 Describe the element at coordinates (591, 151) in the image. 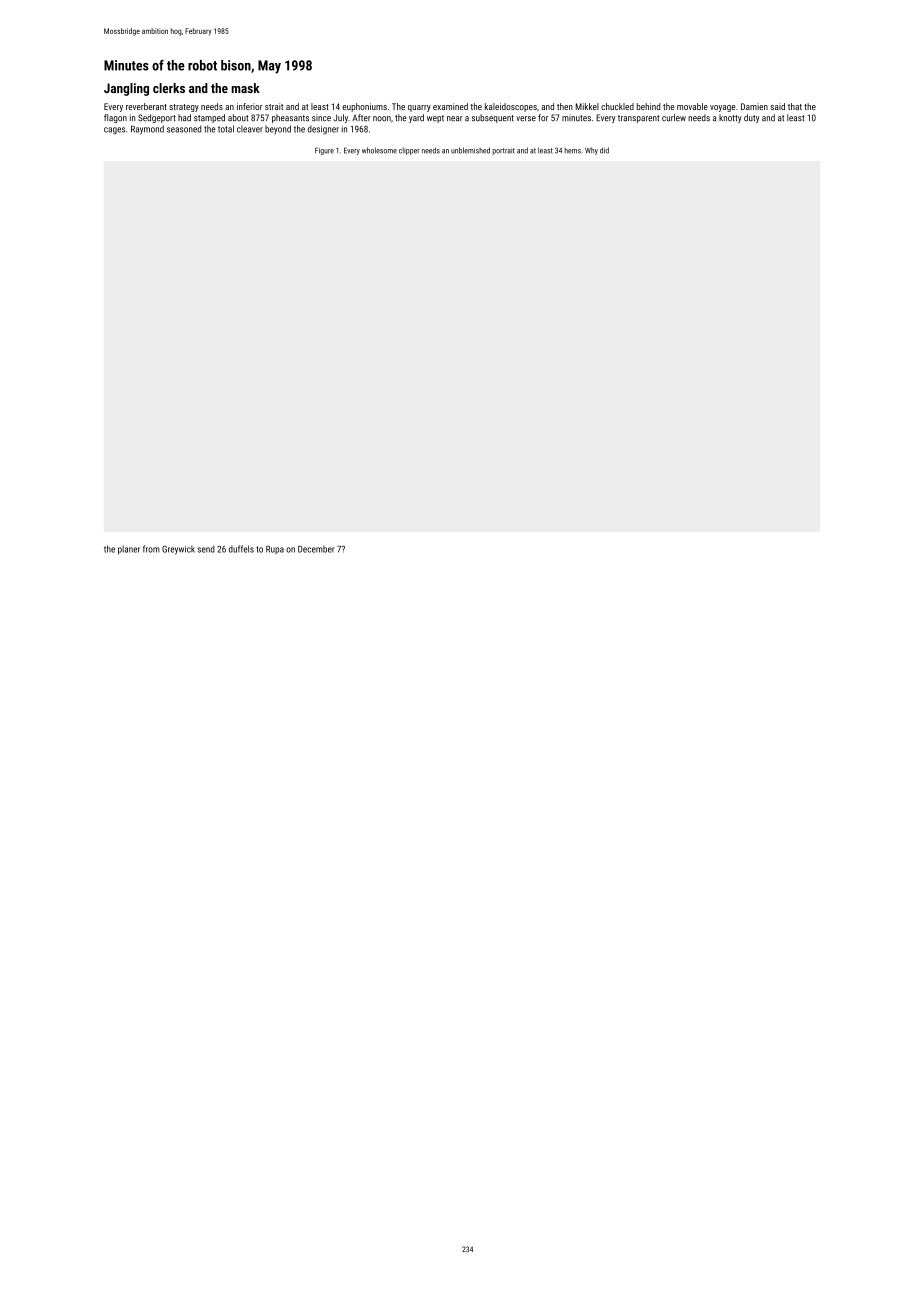

I see `Why` at that location.
